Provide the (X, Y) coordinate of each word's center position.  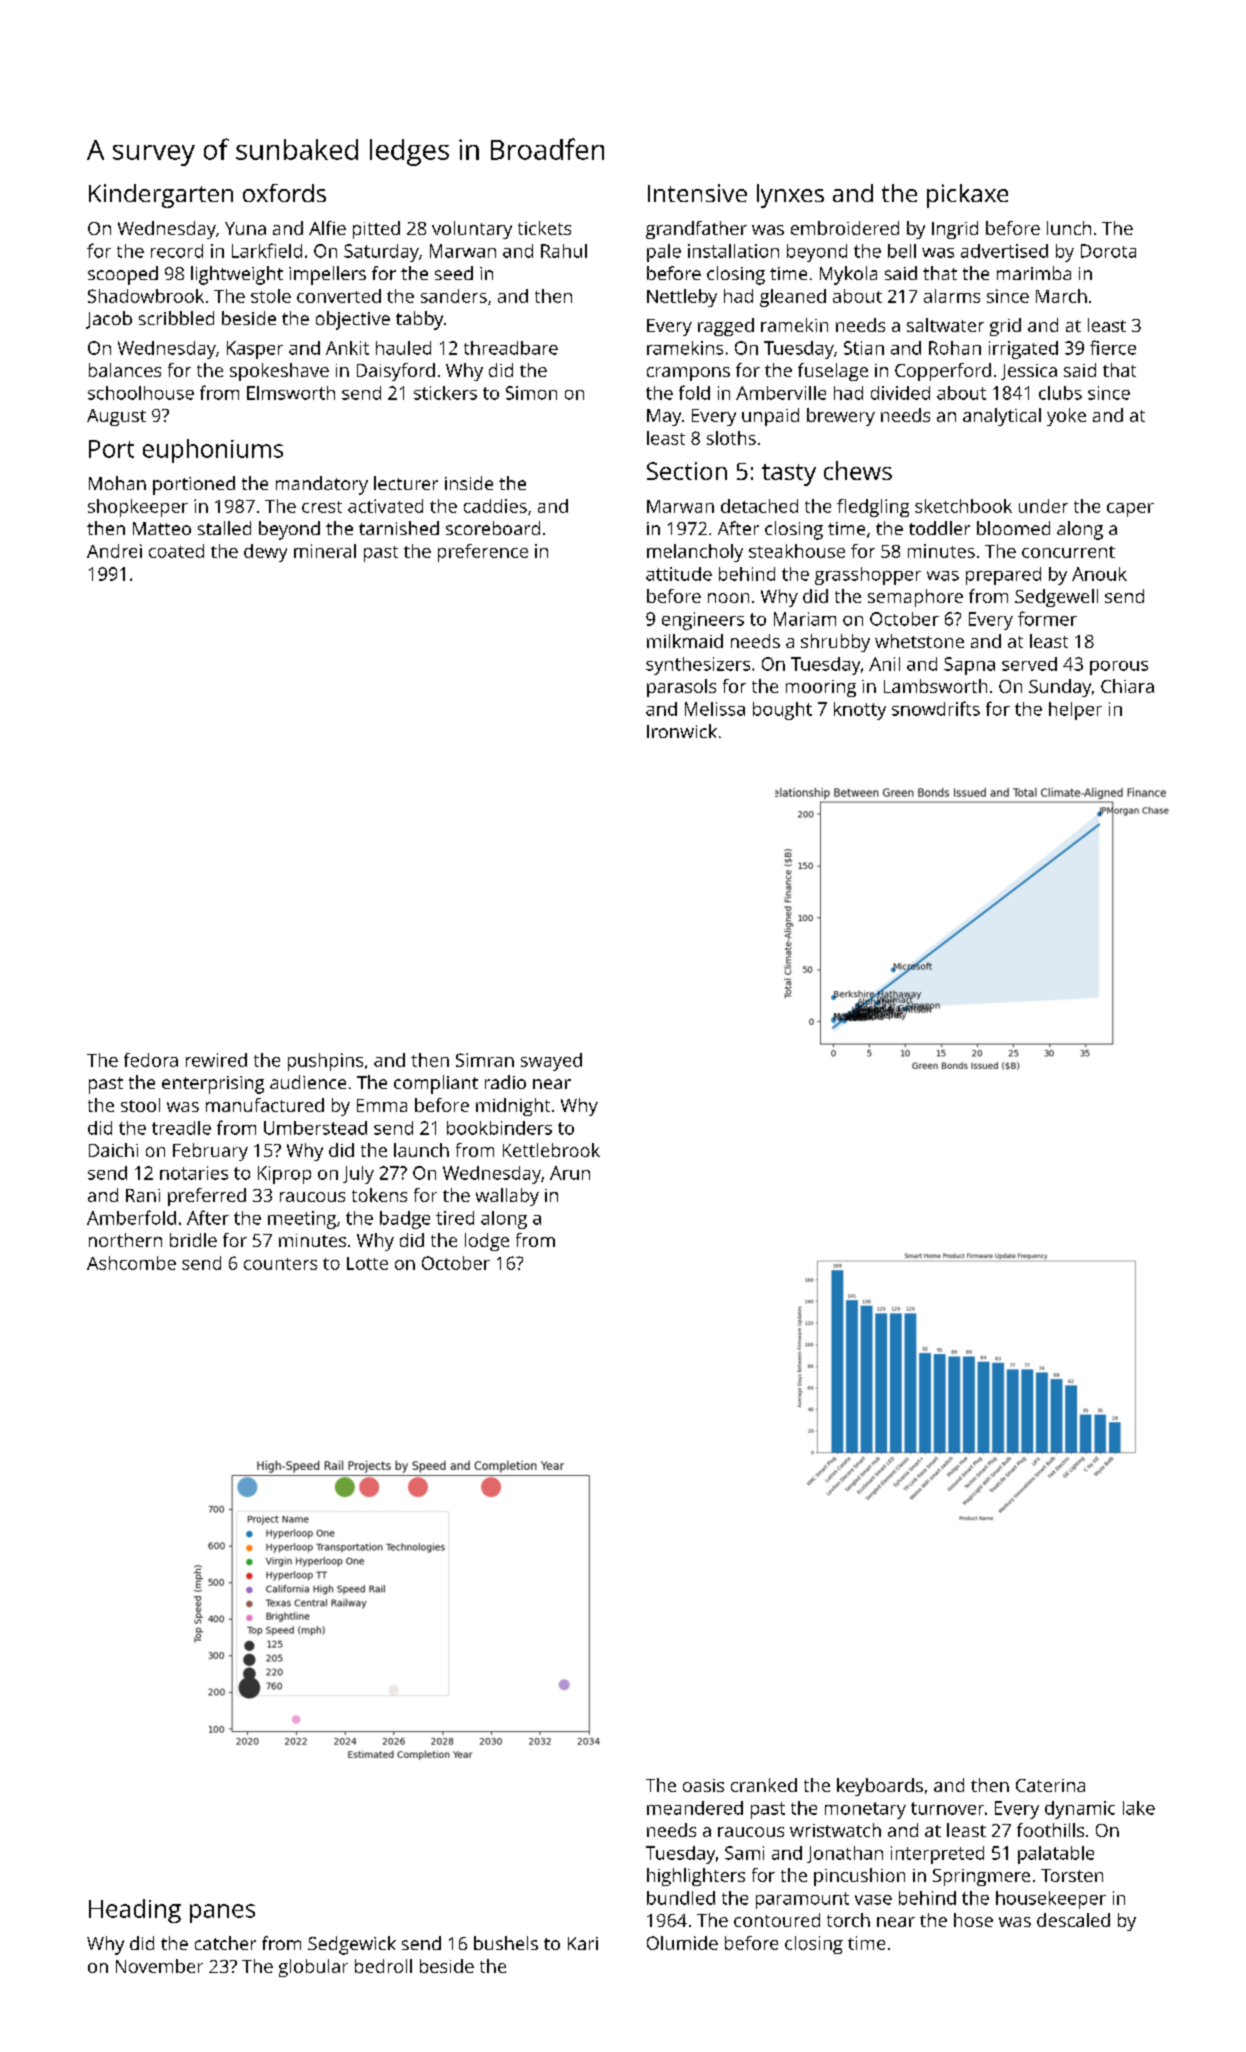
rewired (216, 1060)
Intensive (697, 193)
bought (782, 711)
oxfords (284, 193)
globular (313, 1968)
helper (1075, 711)
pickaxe (967, 196)
